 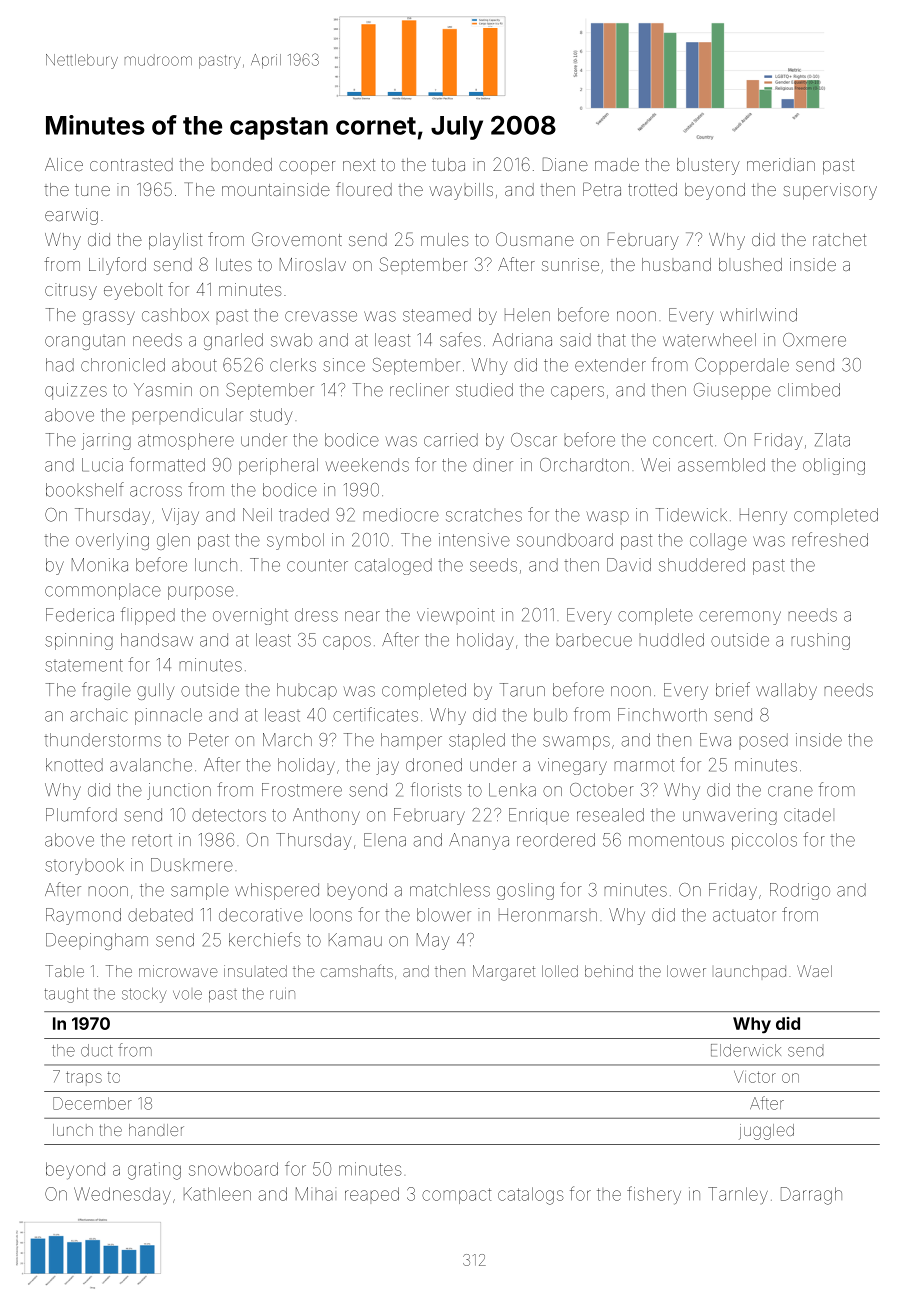 What do you see at coordinates (271, 416) in the screenshot?
I see `study` at bounding box center [271, 416].
